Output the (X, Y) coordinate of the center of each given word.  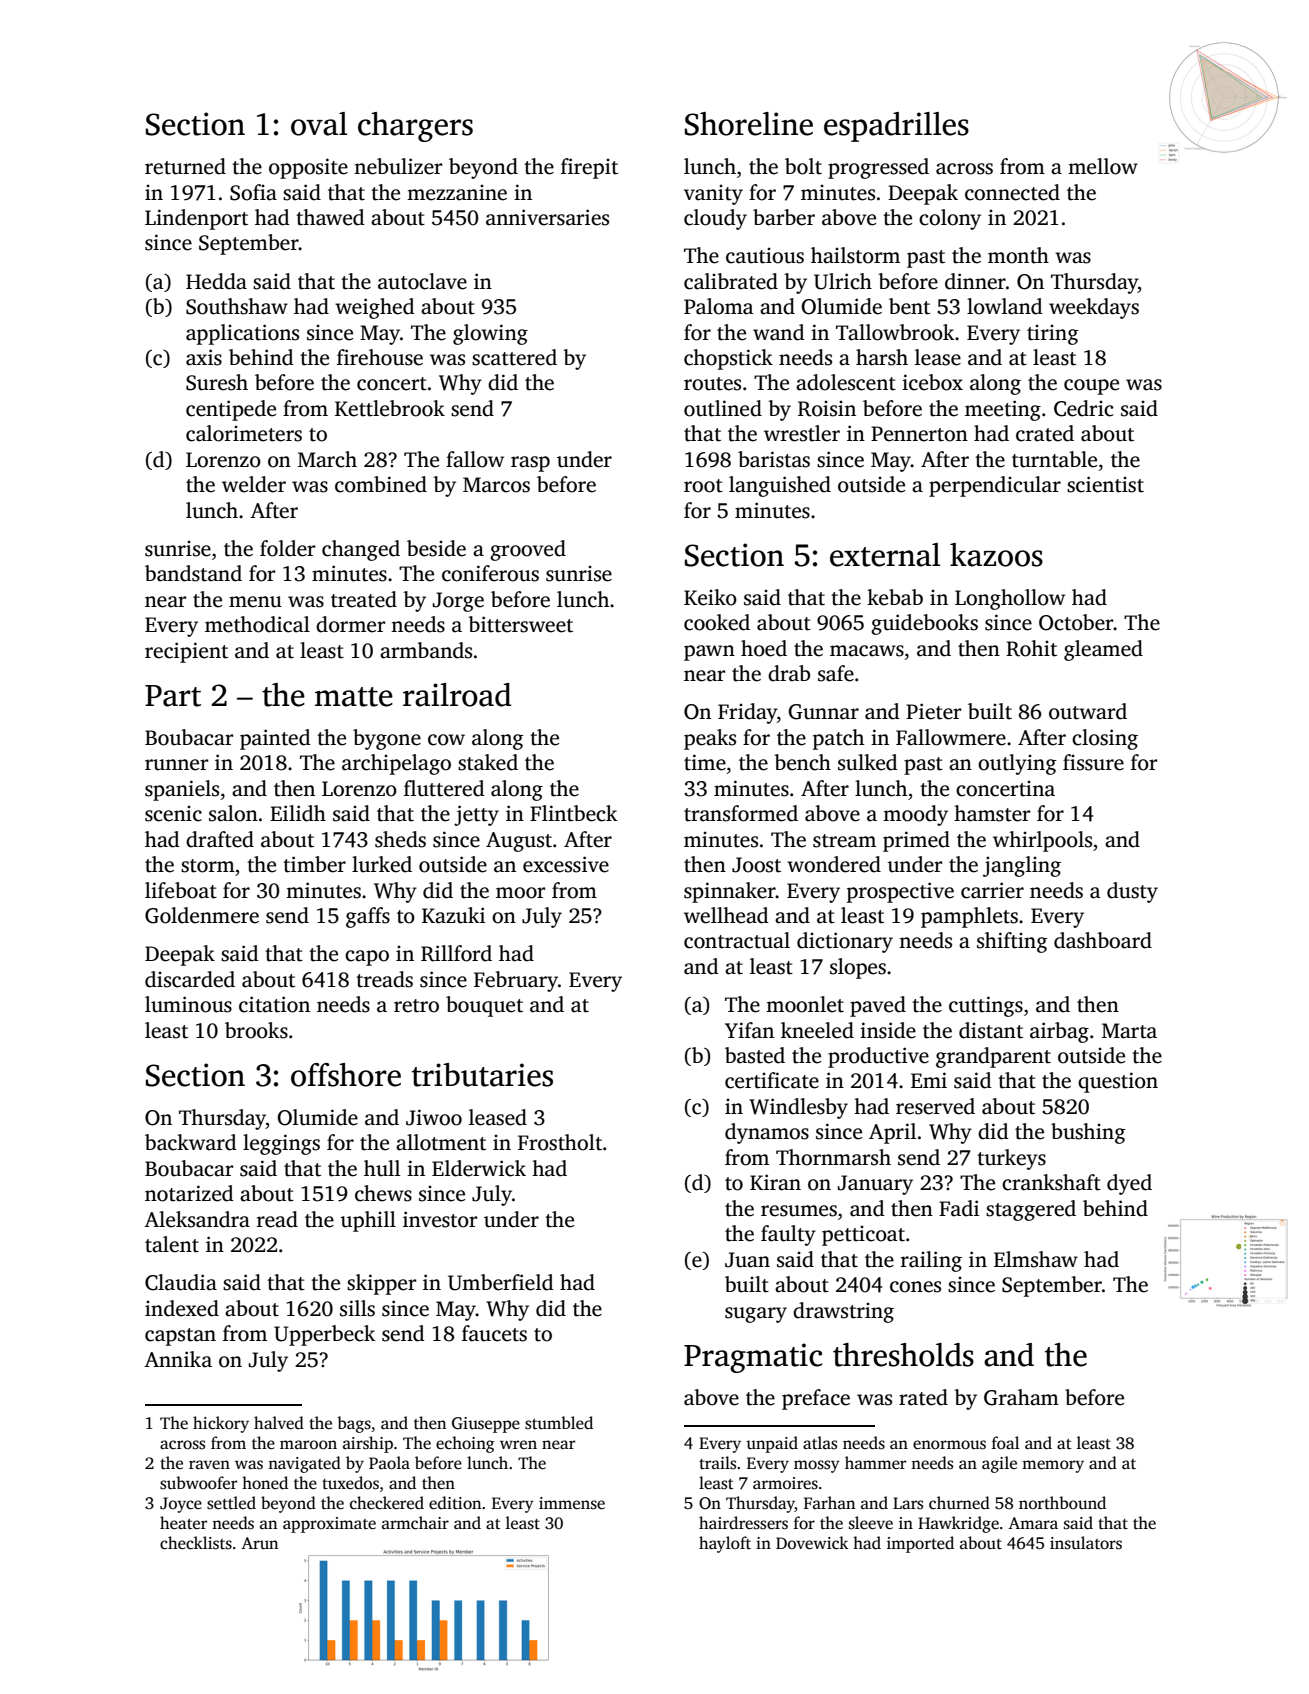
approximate (329, 1525)
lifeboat (181, 890)
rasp (530, 464)
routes (712, 384)
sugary (756, 1315)
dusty (1132, 892)
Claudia (181, 1282)
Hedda (216, 281)
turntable (1054, 459)
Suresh (217, 382)
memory (1053, 1466)
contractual (737, 940)
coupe (1091, 387)
